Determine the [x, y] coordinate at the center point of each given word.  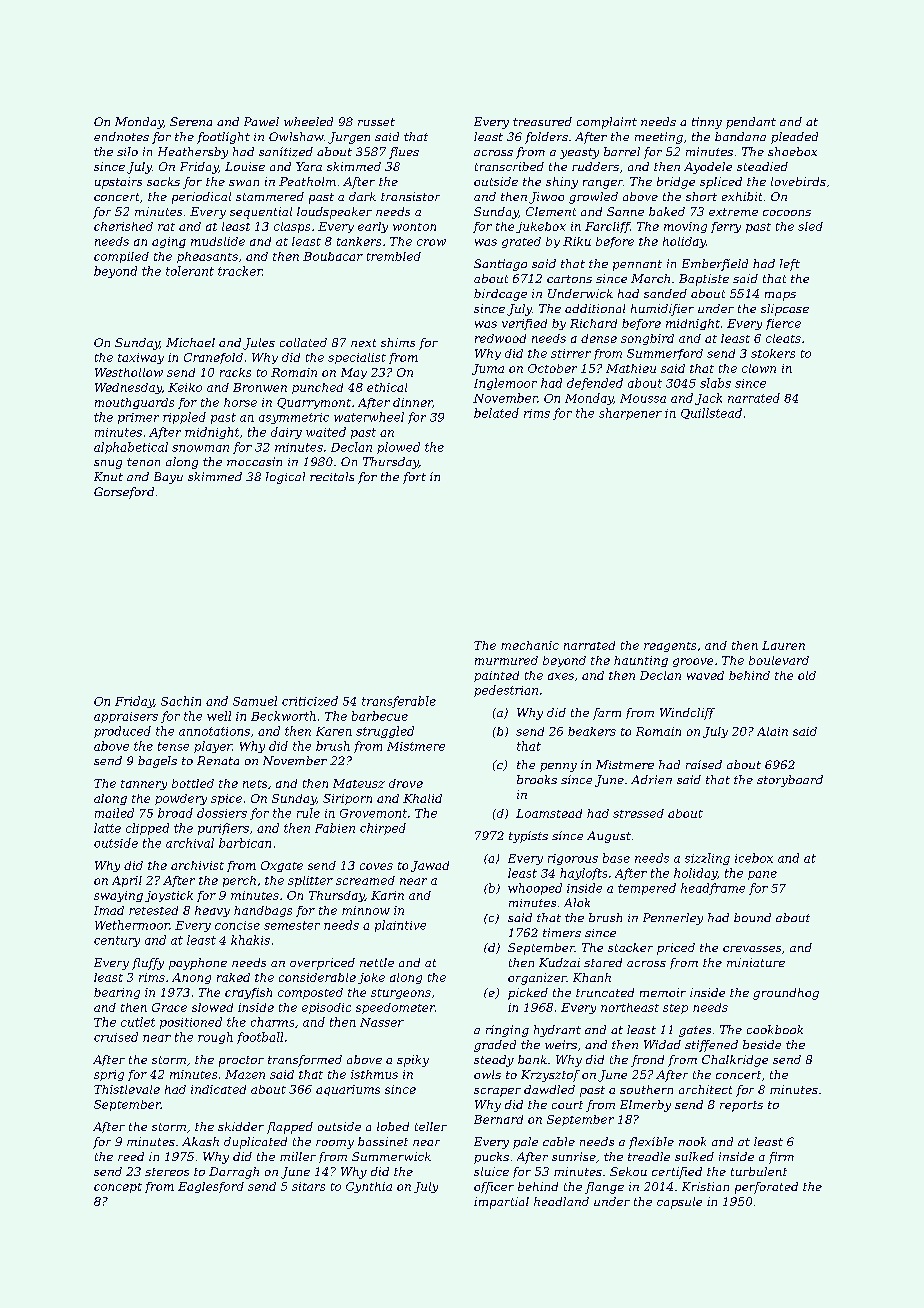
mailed [114, 813]
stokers [773, 353]
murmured [506, 660]
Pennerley [673, 919]
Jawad [430, 866]
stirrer [571, 353]
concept [118, 1188]
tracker [240, 271]
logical [285, 478]
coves [376, 866]
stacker [630, 947]
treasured [542, 121]
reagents [670, 647]
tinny [707, 123]
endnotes [121, 136]
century [117, 941]
